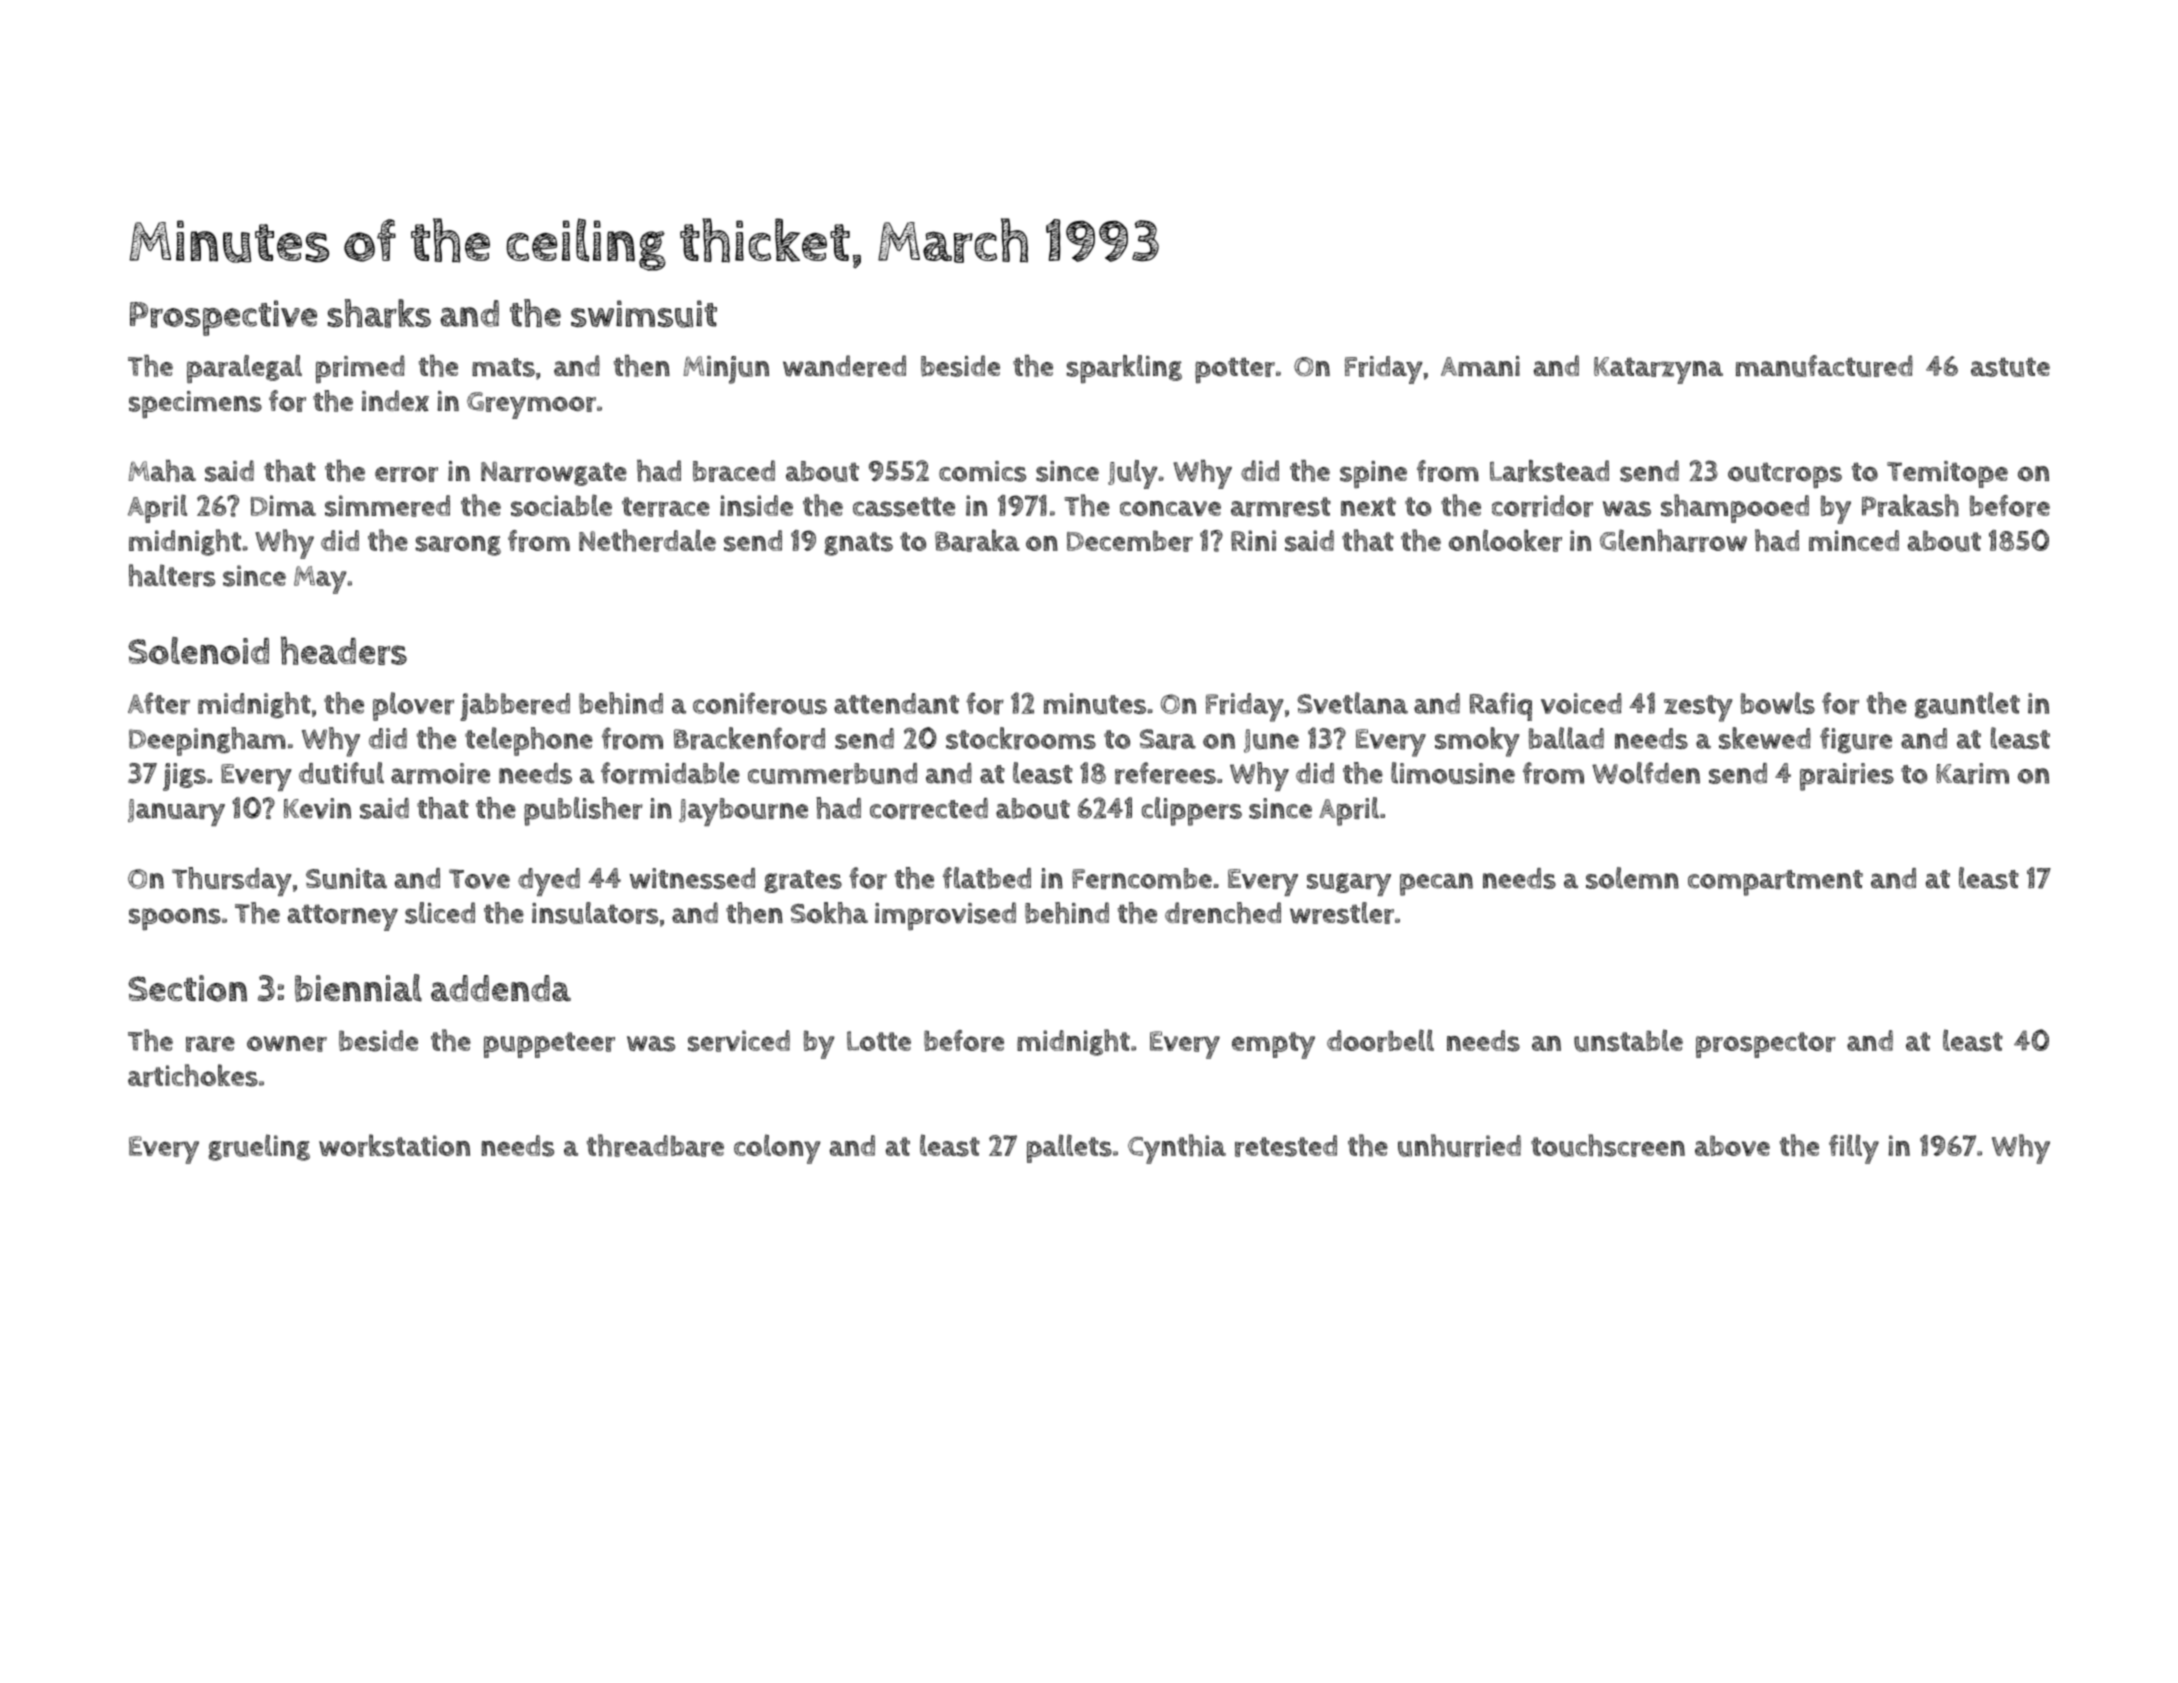 The width and height of the screenshot is (2178, 1683). What do you see at coordinates (1069, 1148) in the screenshot?
I see `pallets` at bounding box center [1069, 1148].
